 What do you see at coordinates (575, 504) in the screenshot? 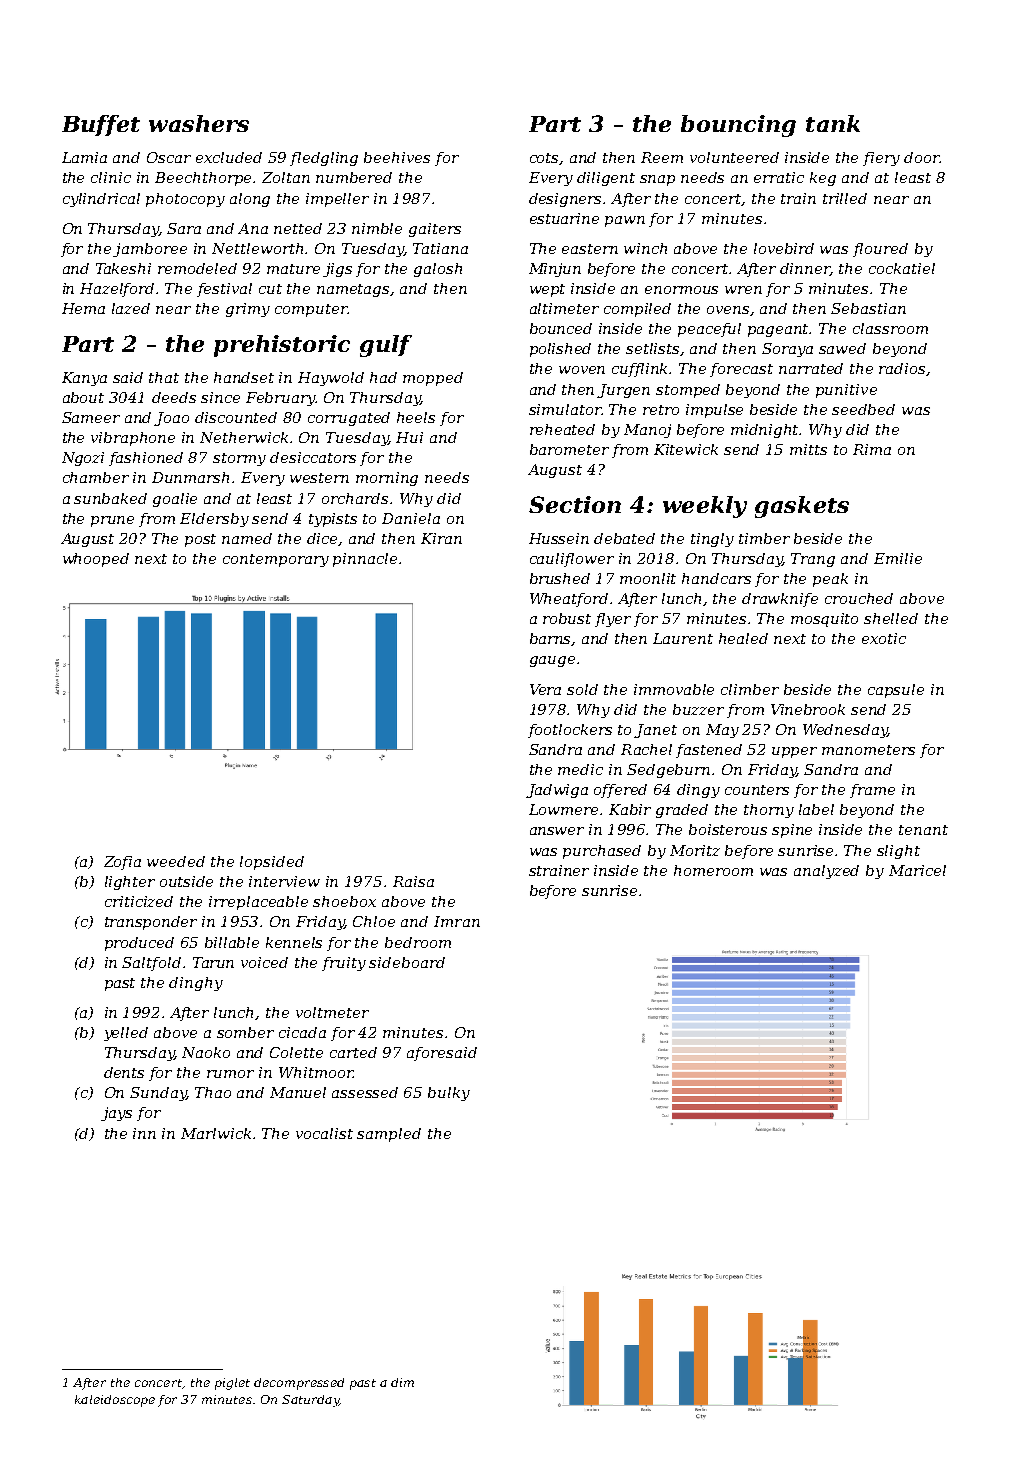
I see `Section` at bounding box center [575, 504].
